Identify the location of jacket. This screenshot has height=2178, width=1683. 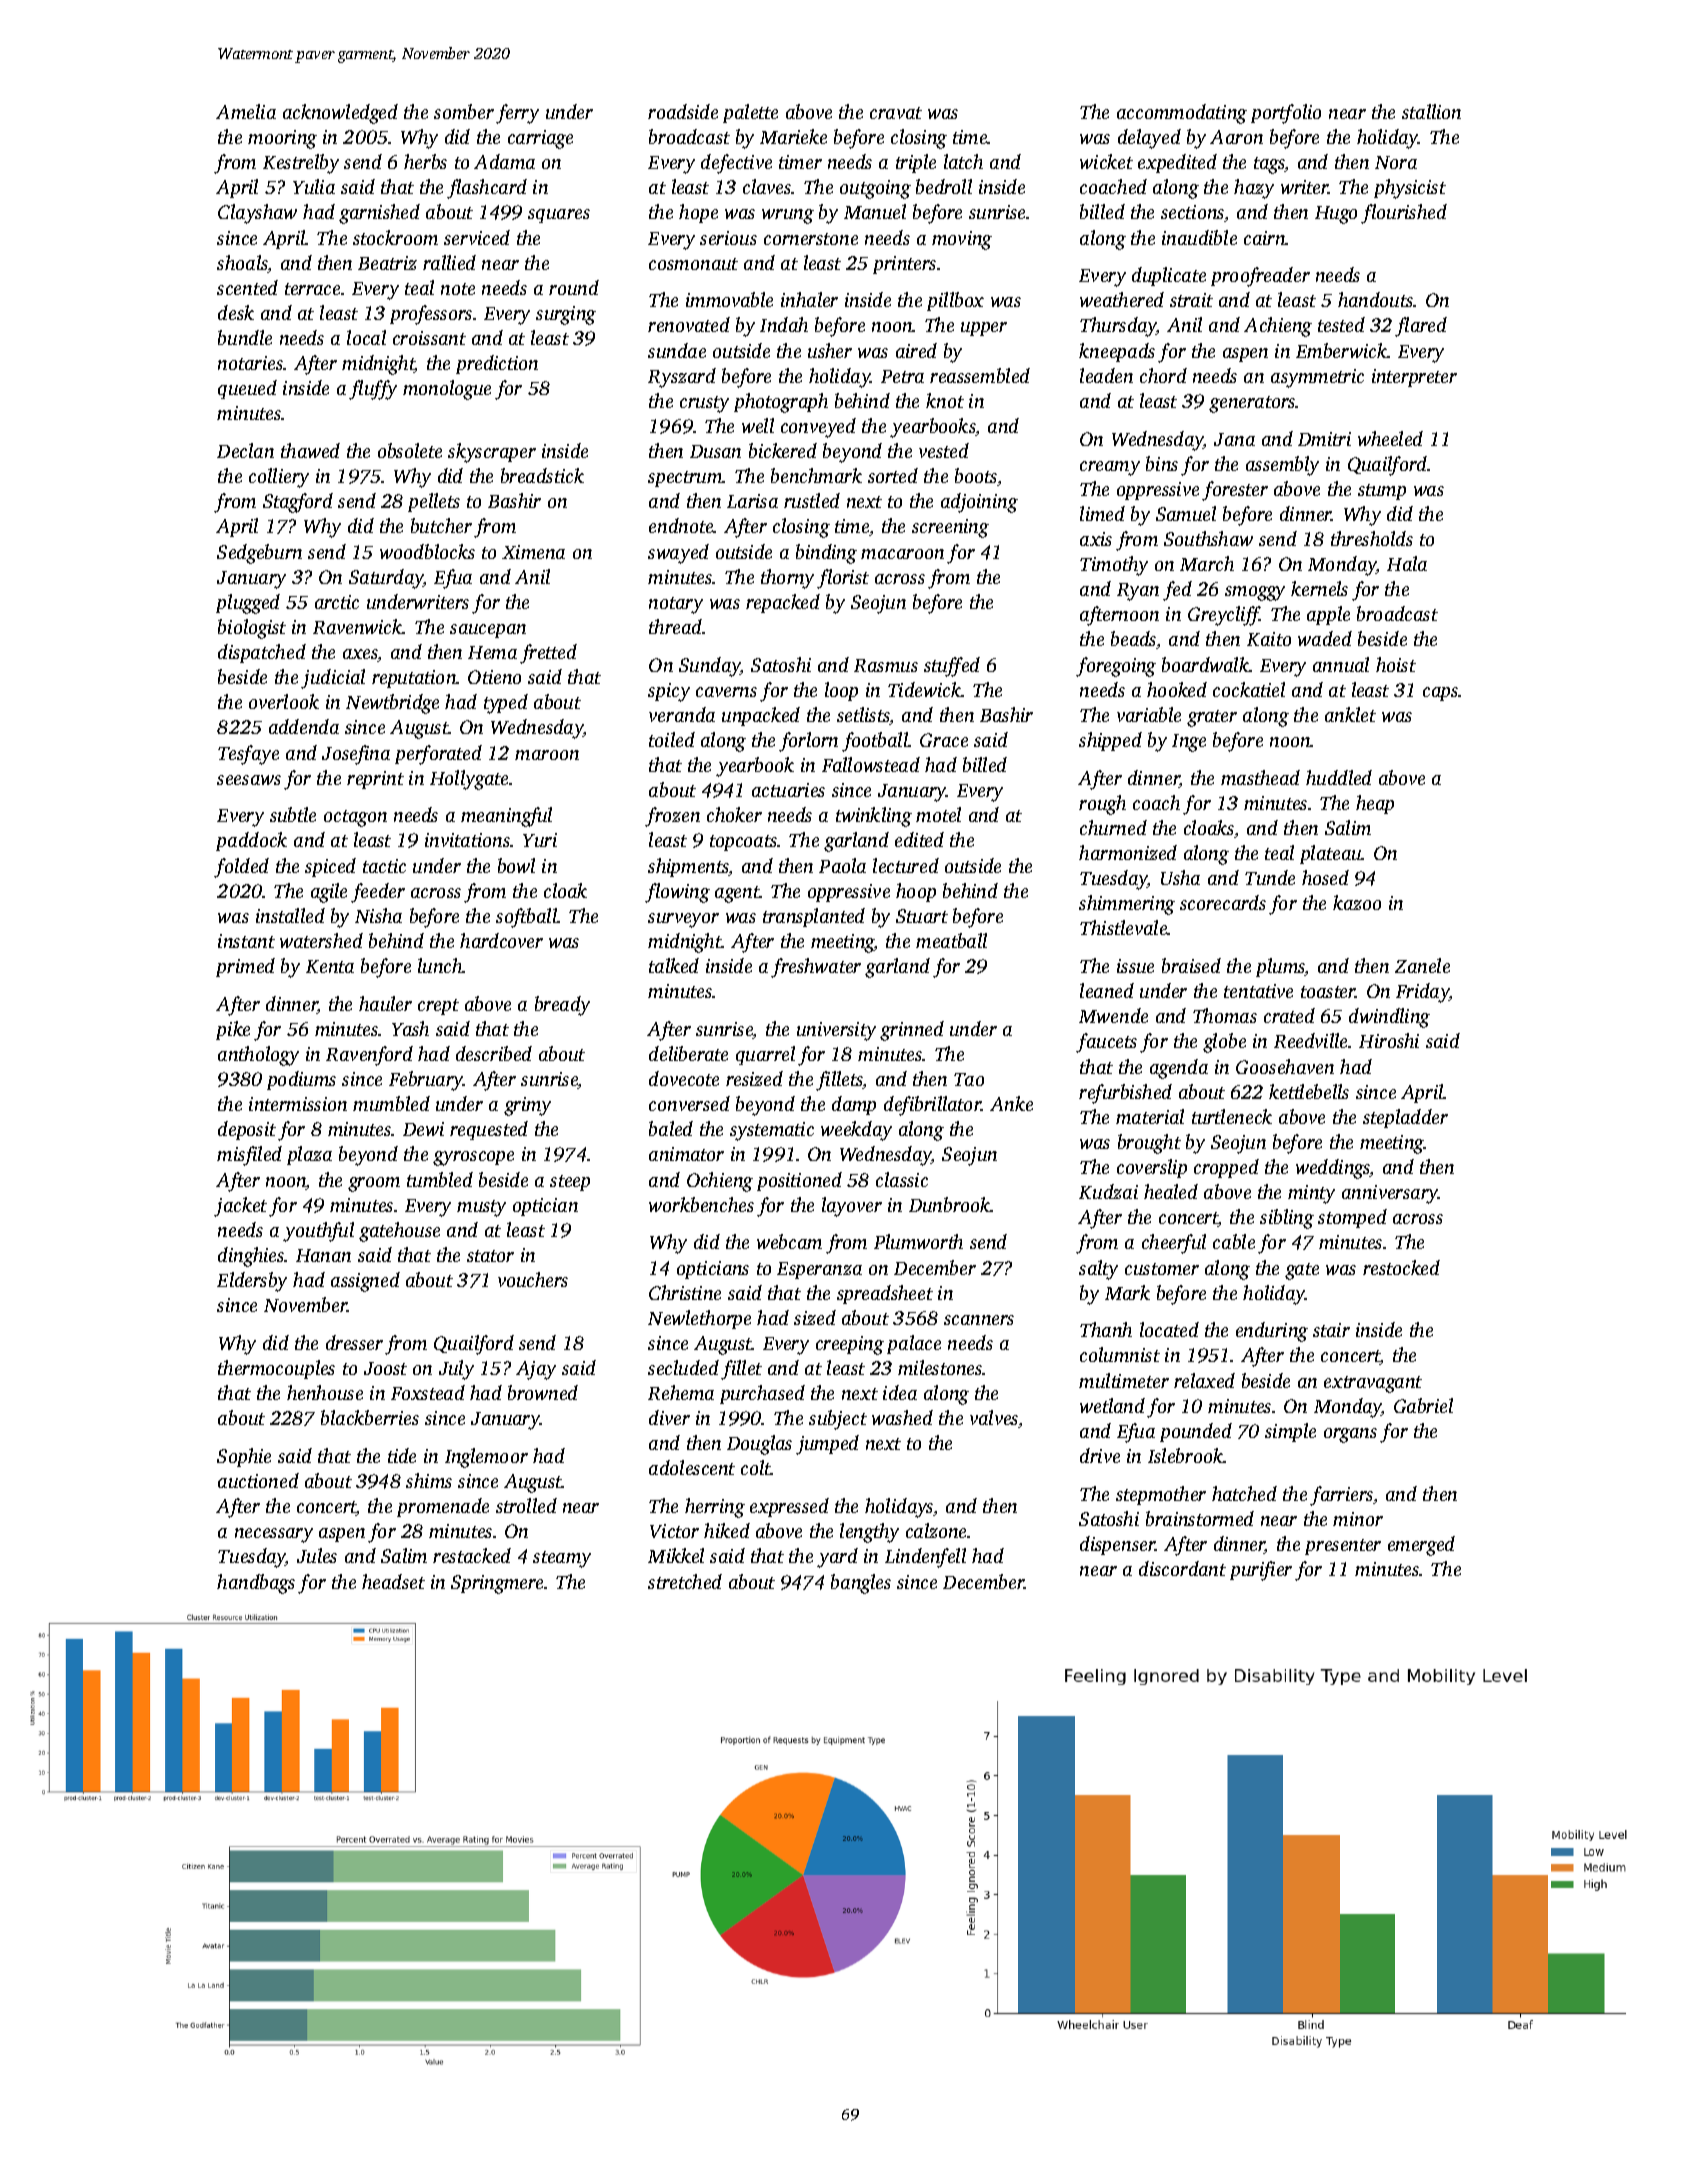
(240, 1207).
